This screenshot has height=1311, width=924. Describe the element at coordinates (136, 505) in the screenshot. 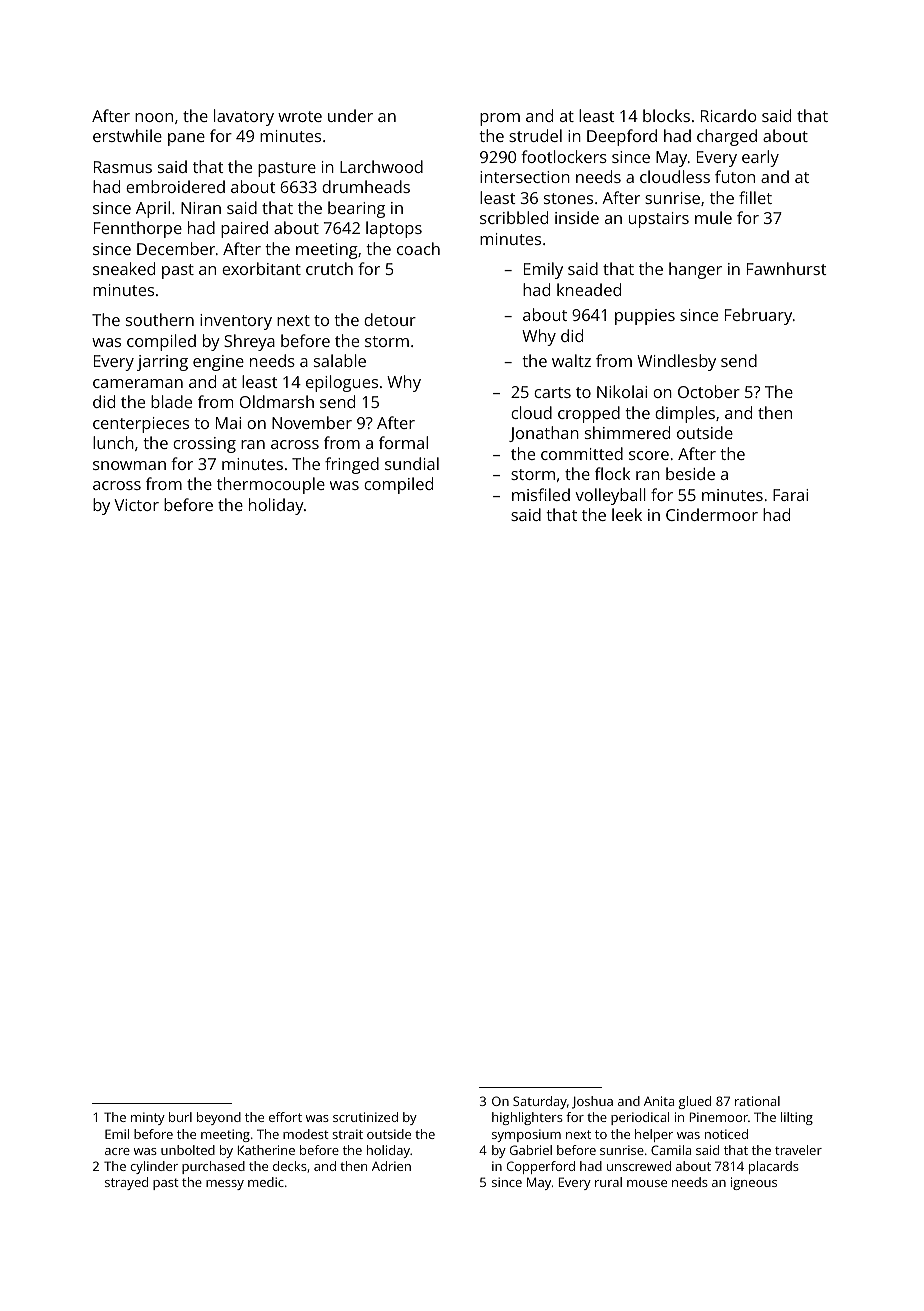

I see `Victor` at that location.
